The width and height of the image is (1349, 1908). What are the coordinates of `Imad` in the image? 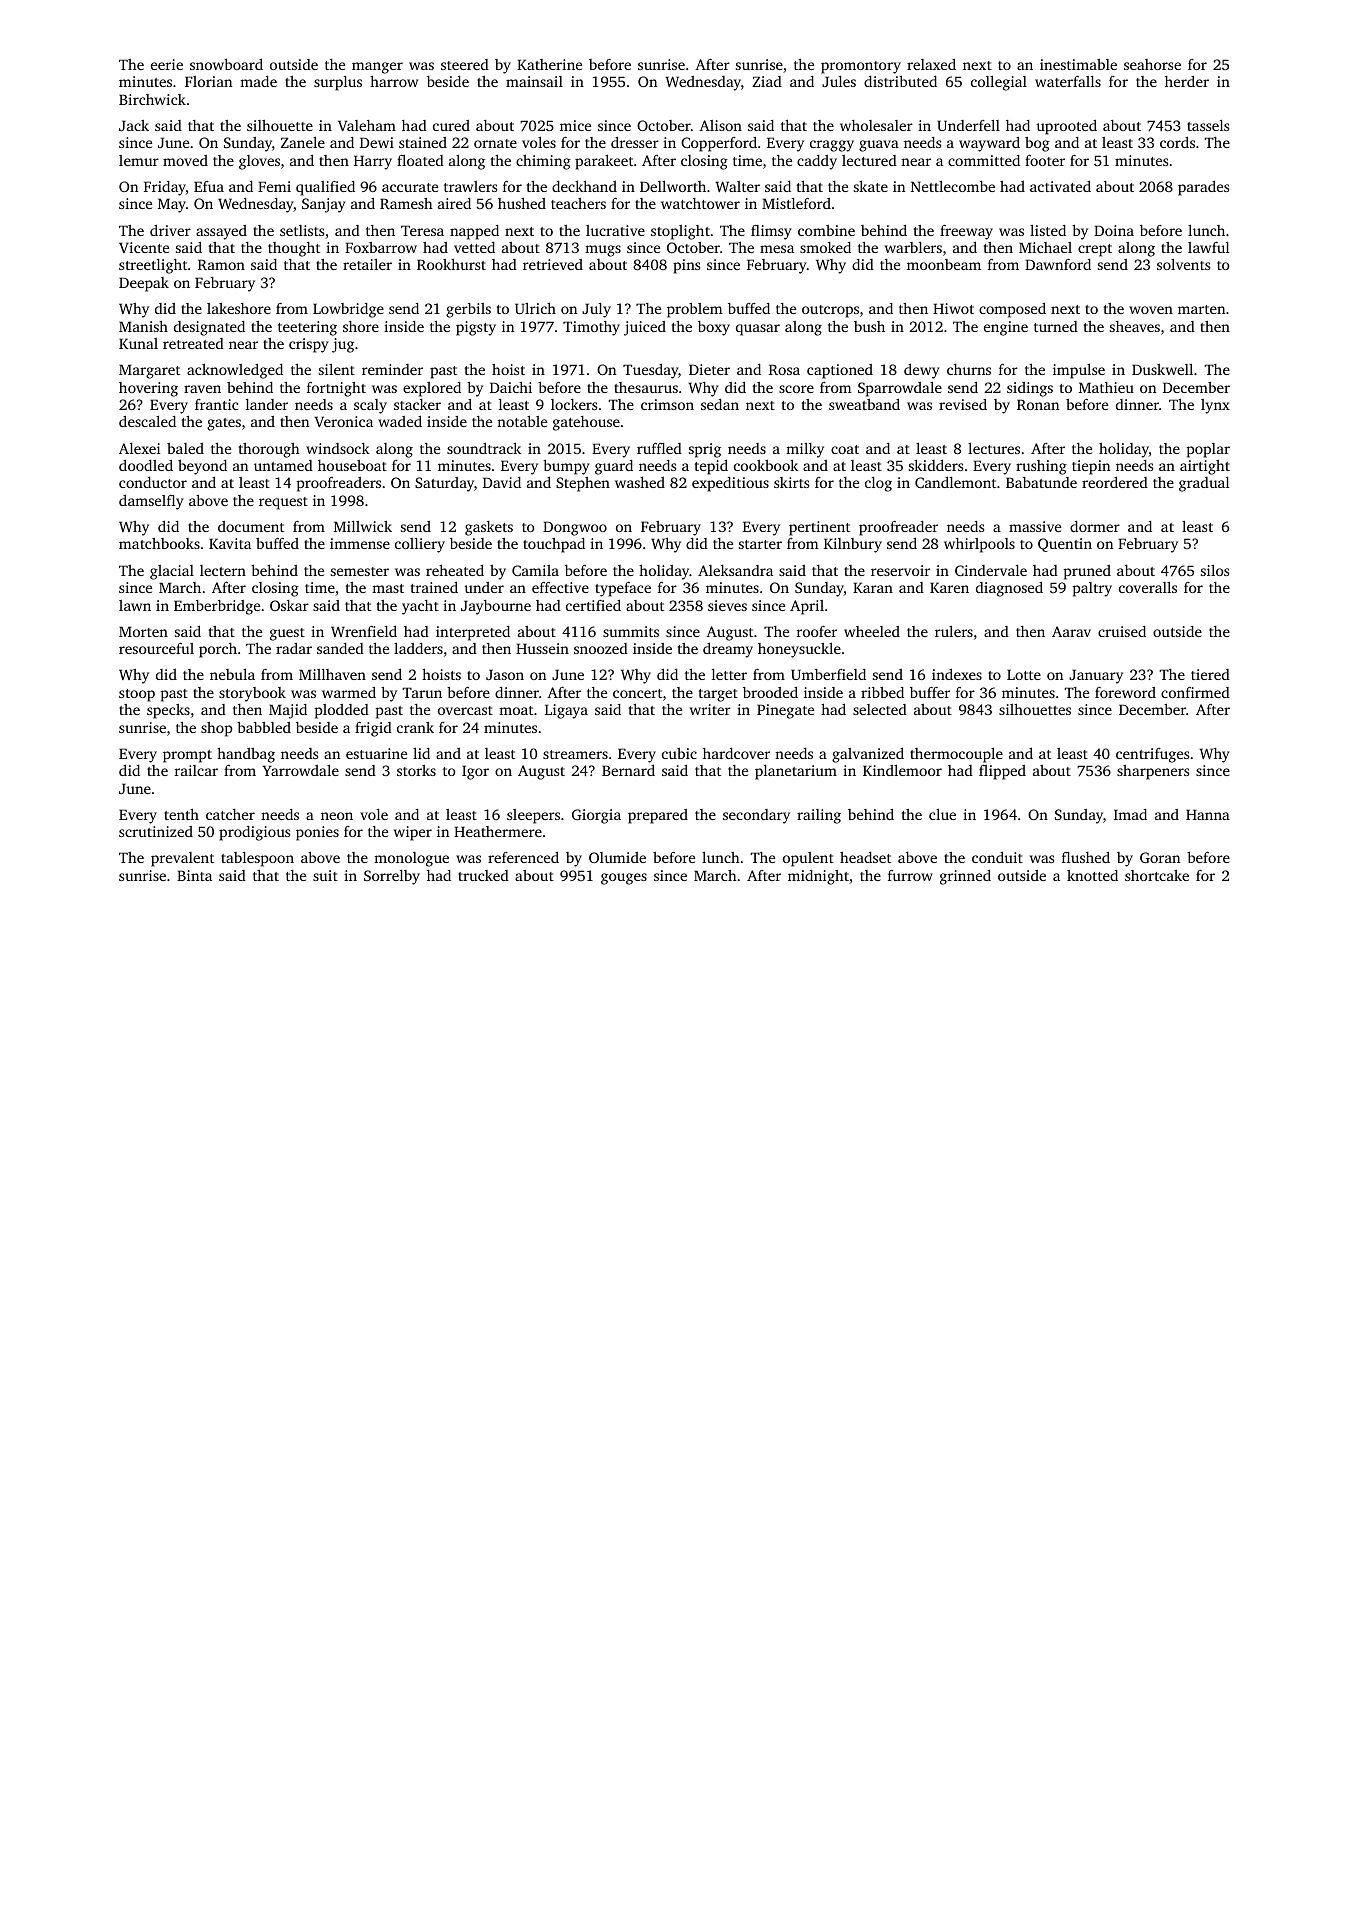 It's located at (1130, 814).
